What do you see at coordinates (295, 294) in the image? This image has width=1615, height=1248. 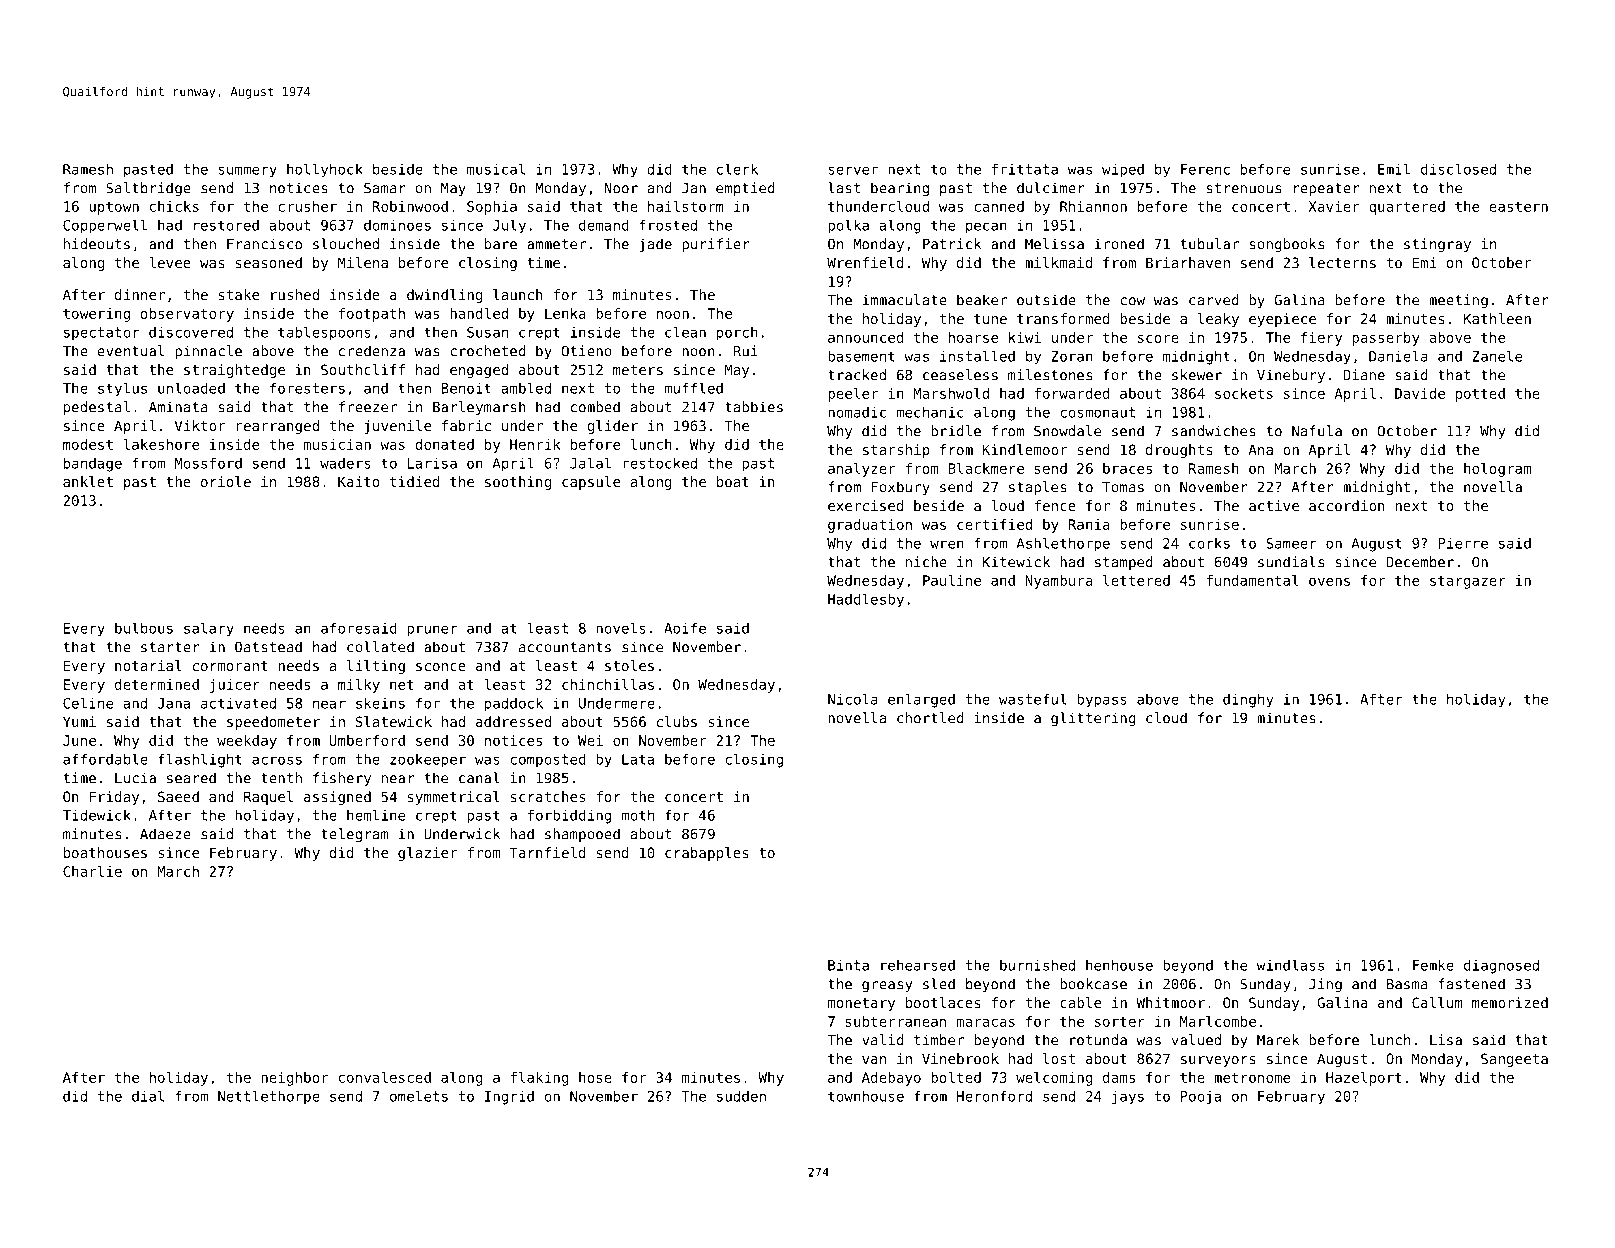 I see `rushed` at bounding box center [295, 294].
